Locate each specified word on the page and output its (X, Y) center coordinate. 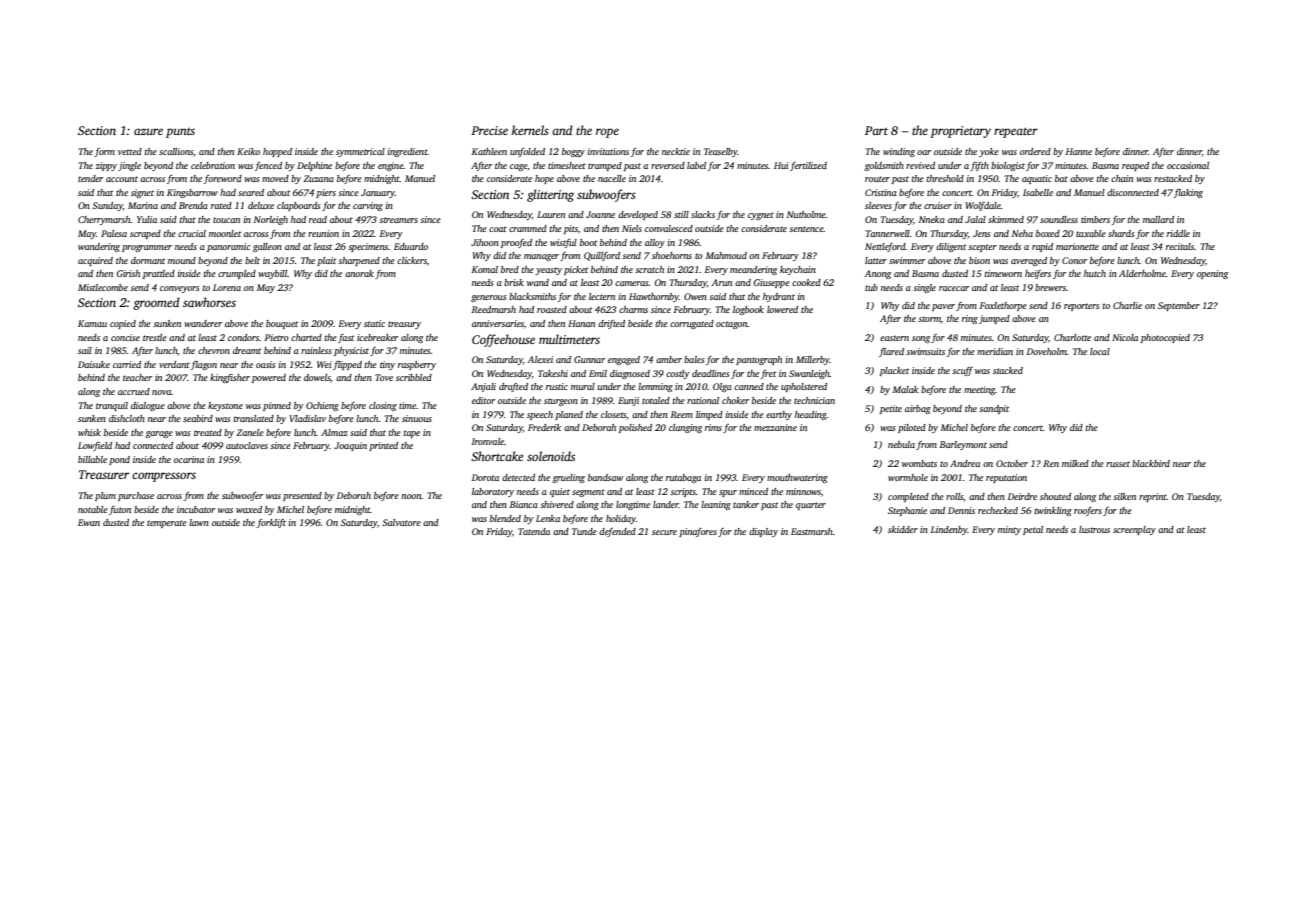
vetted (130, 151)
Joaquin (350, 446)
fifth (979, 166)
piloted (912, 428)
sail (85, 350)
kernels (530, 130)
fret (768, 374)
